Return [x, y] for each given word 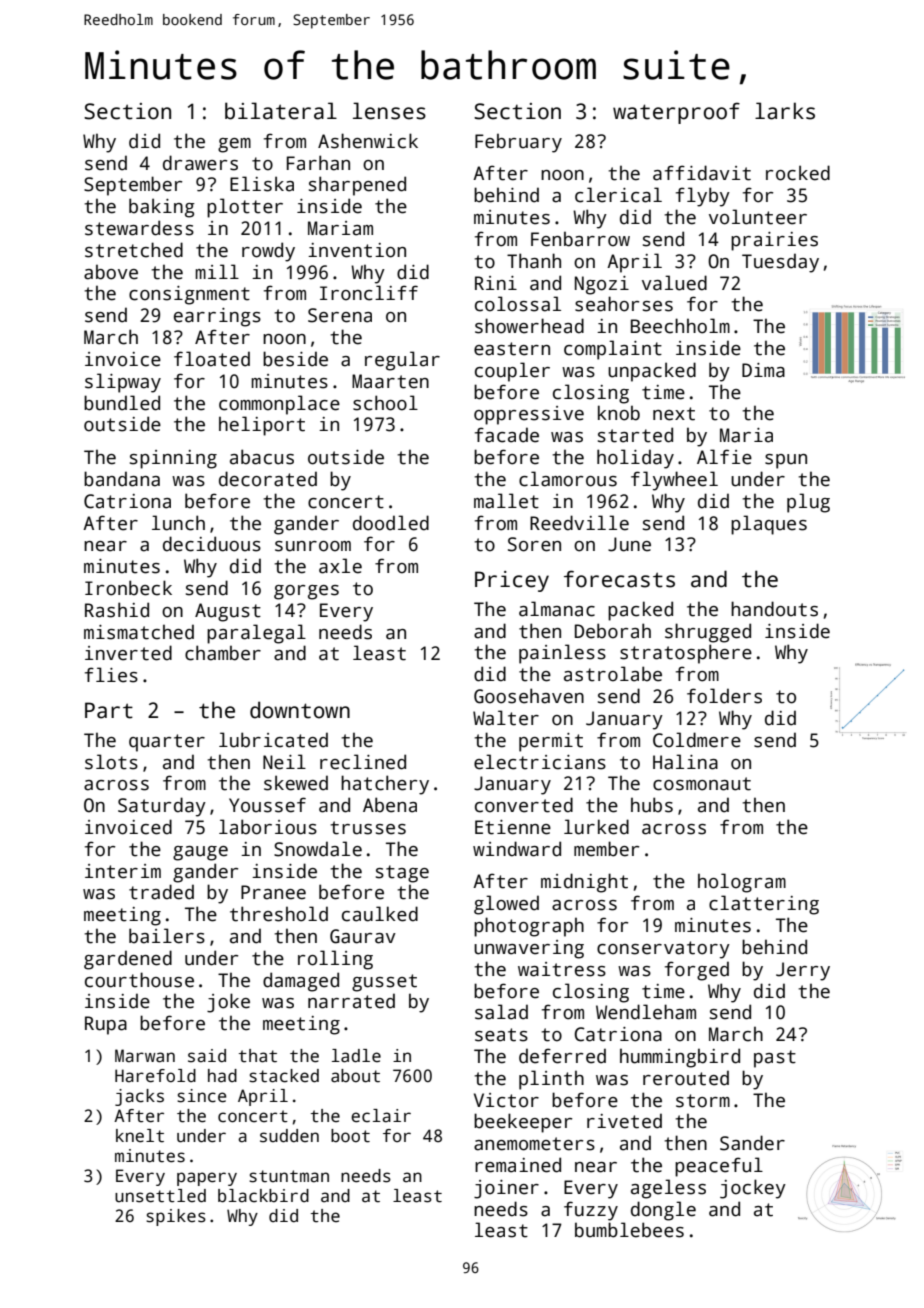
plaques [769, 525]
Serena [340, 315]
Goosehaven [529, 696]
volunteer [758, 217]
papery [207, 1179]
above [111, 272]
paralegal [256, 634]
